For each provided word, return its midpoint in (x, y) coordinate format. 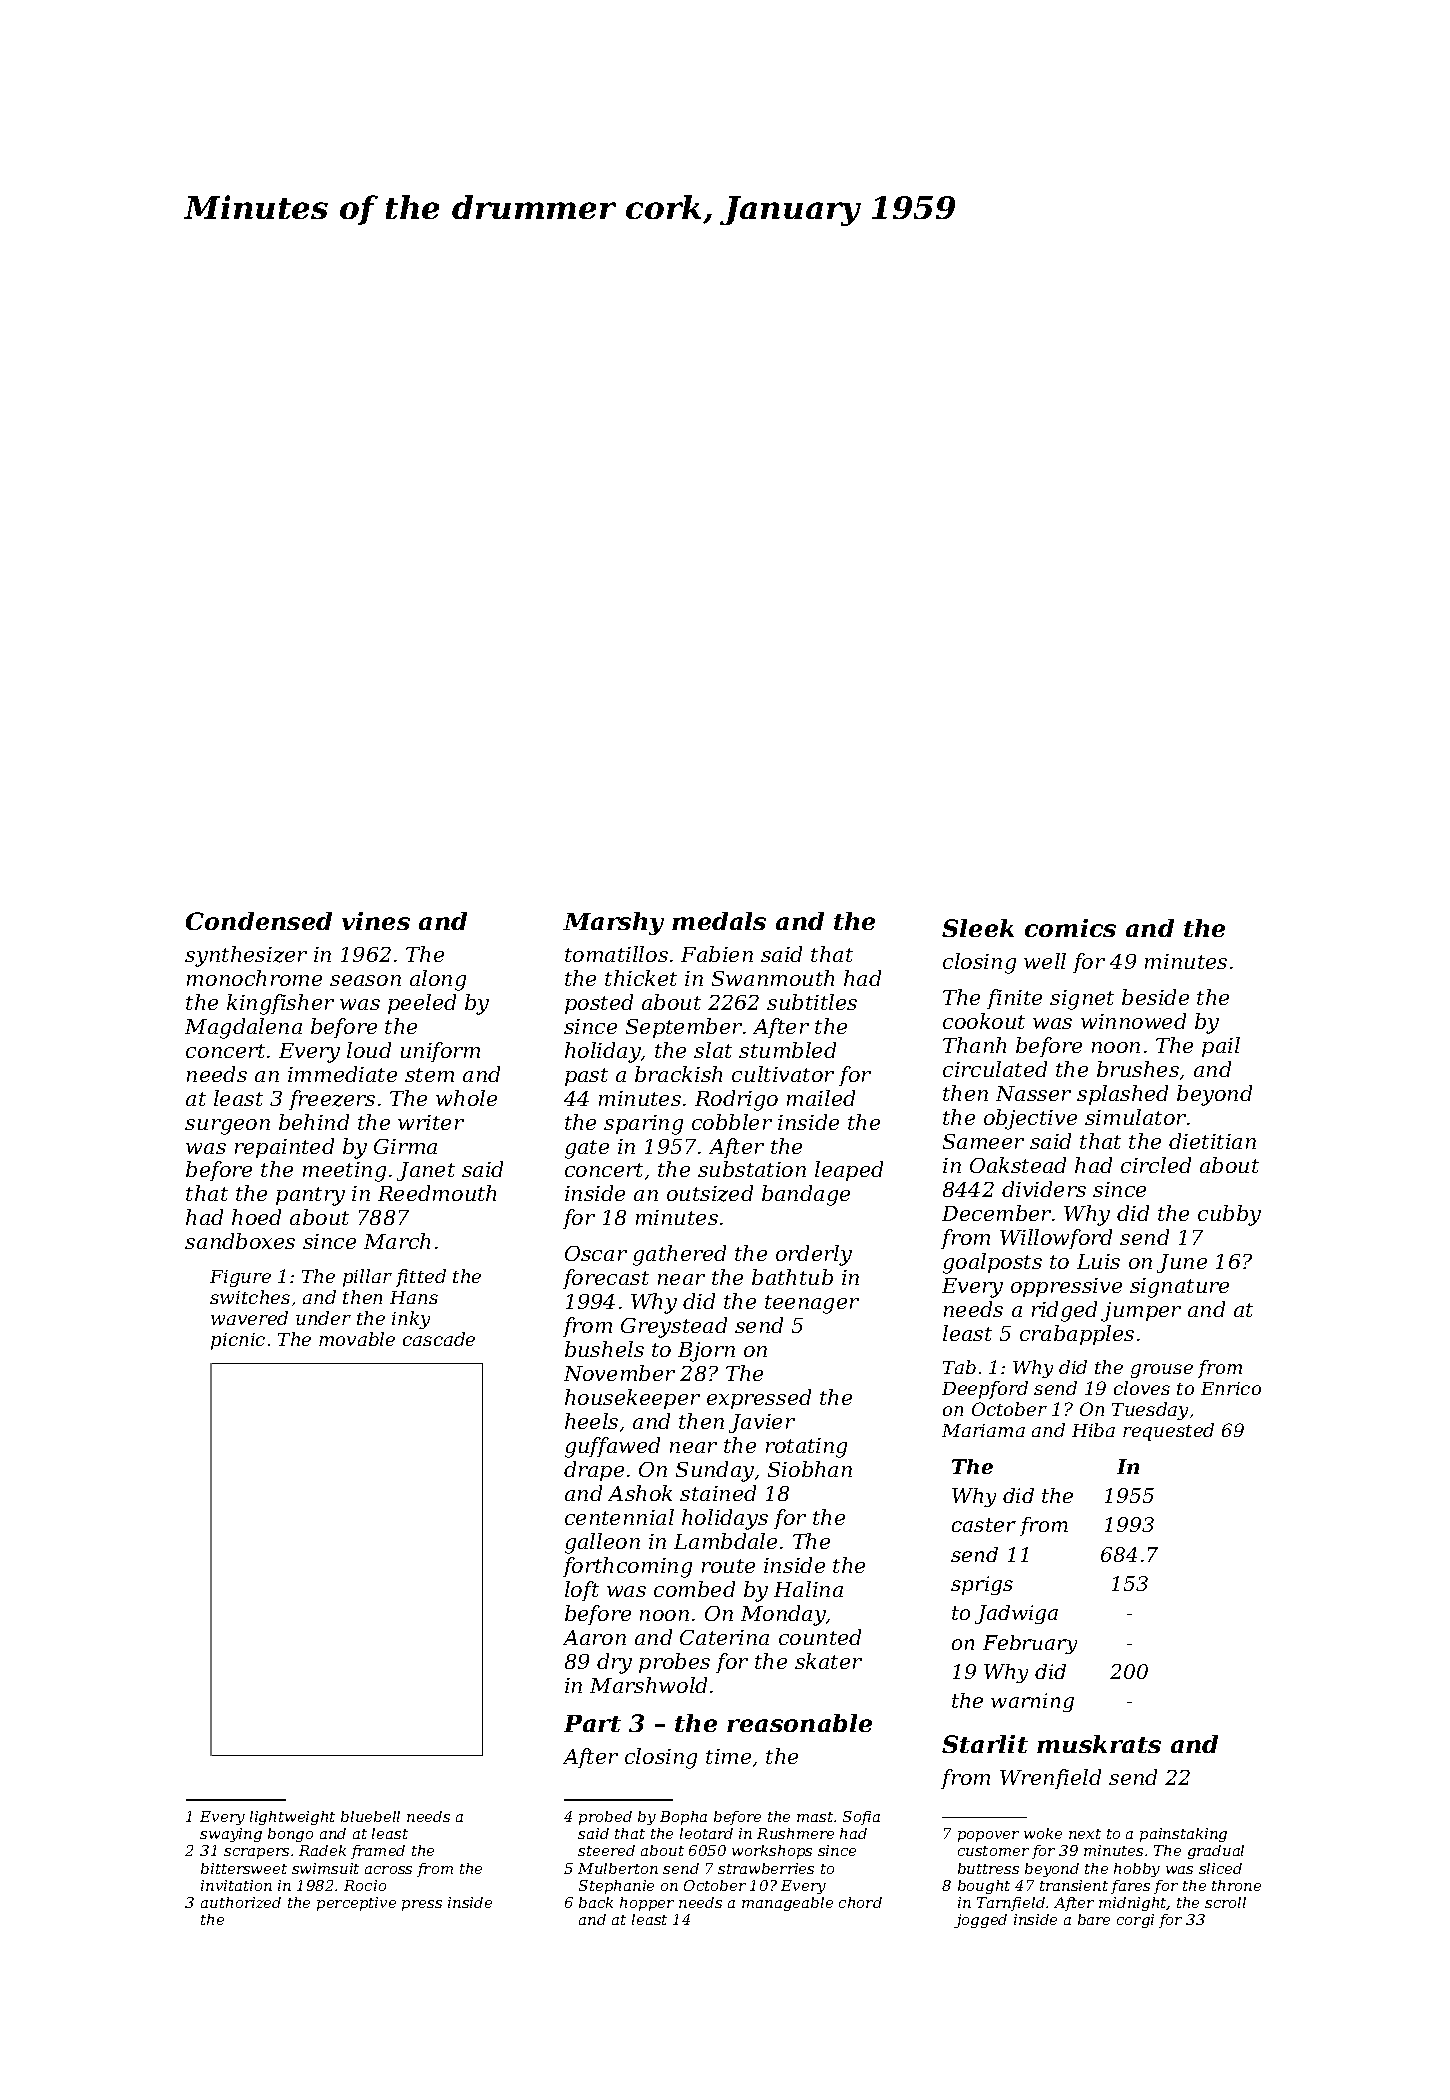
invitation (236, 1885)
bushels (604, 1349)
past (586, 1077)
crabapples (1077, 1335)
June (1182, 1263)
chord (860, 1902)
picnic (238, 1341)
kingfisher (280, 1004)
